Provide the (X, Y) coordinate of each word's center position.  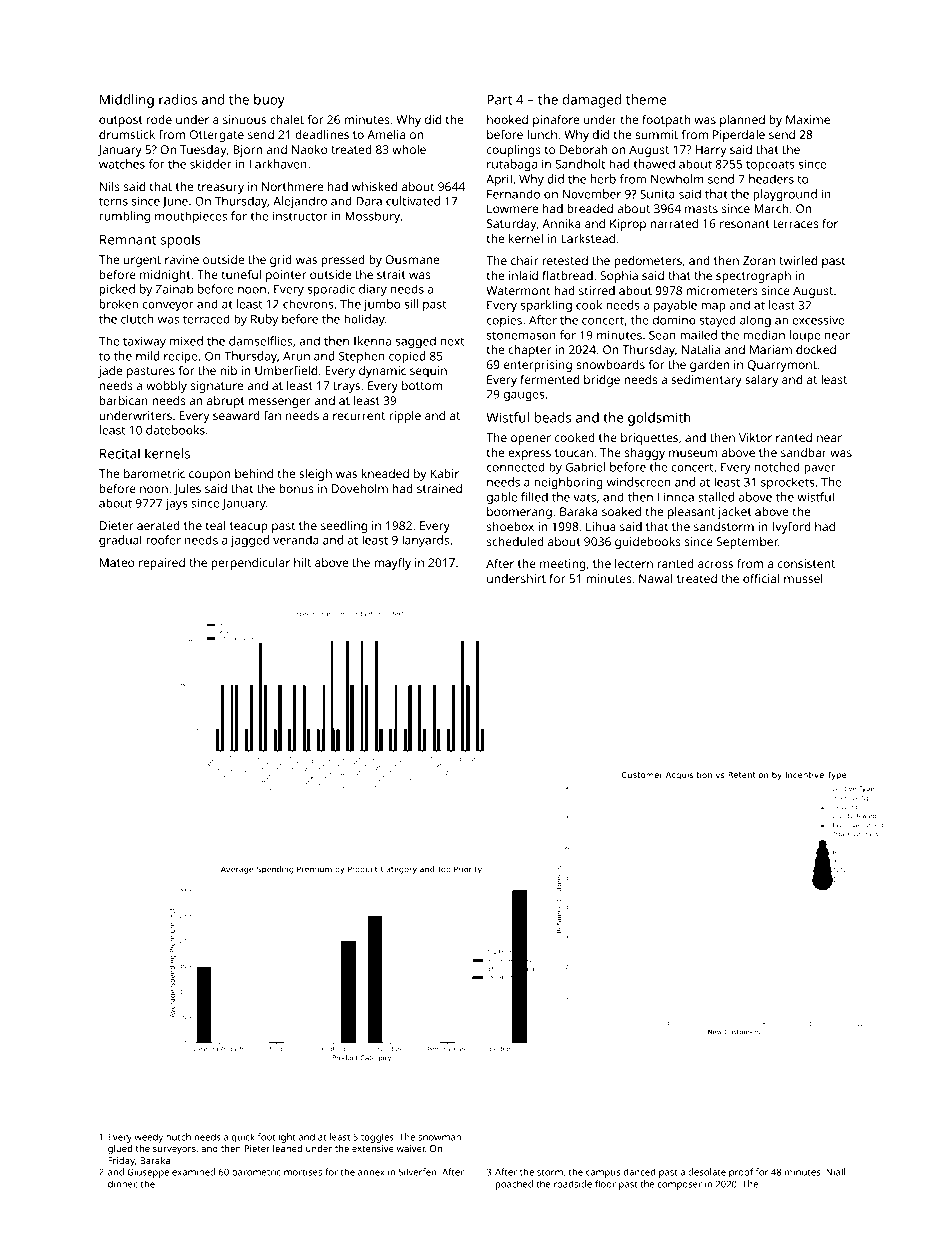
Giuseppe (148, 1173)
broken (119, 304)
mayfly (392, 564)
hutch (178, 1137)
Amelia (386, 134)
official (761, 578)
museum (693, 453)
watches (122, 164)
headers (771, 179)
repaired (162, 564)
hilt (302, 562)
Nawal (656, 578)
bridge (602, 381)
